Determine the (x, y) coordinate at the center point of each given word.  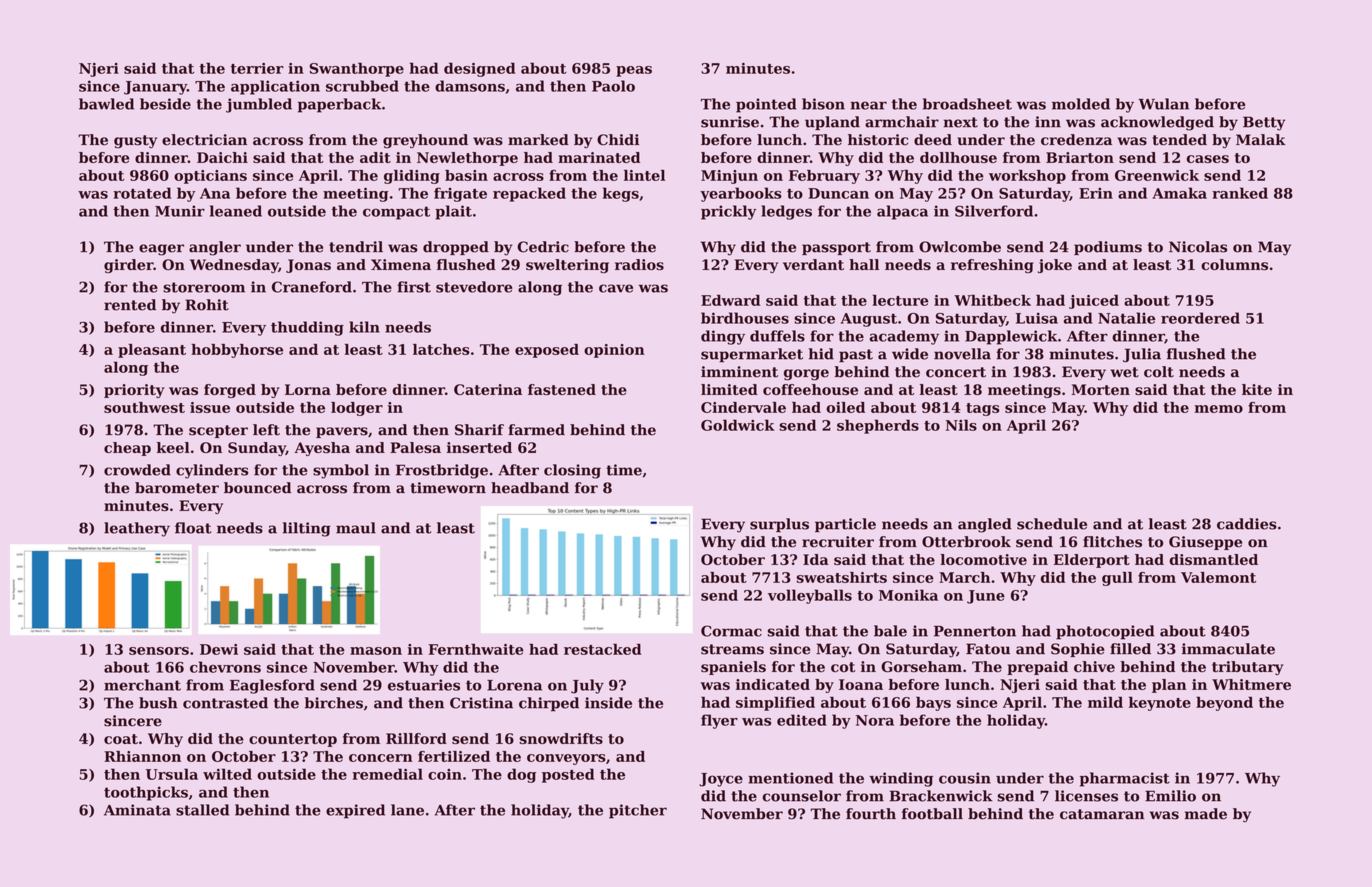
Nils (961, 425)
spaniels (733, 668)
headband (530, 488)
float (193, 528)
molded (1081, 104)
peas (634, 71)
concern (381, 758)
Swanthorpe (357, 69)
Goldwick (738, 425)
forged (230, 391)
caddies (1247, 524)
